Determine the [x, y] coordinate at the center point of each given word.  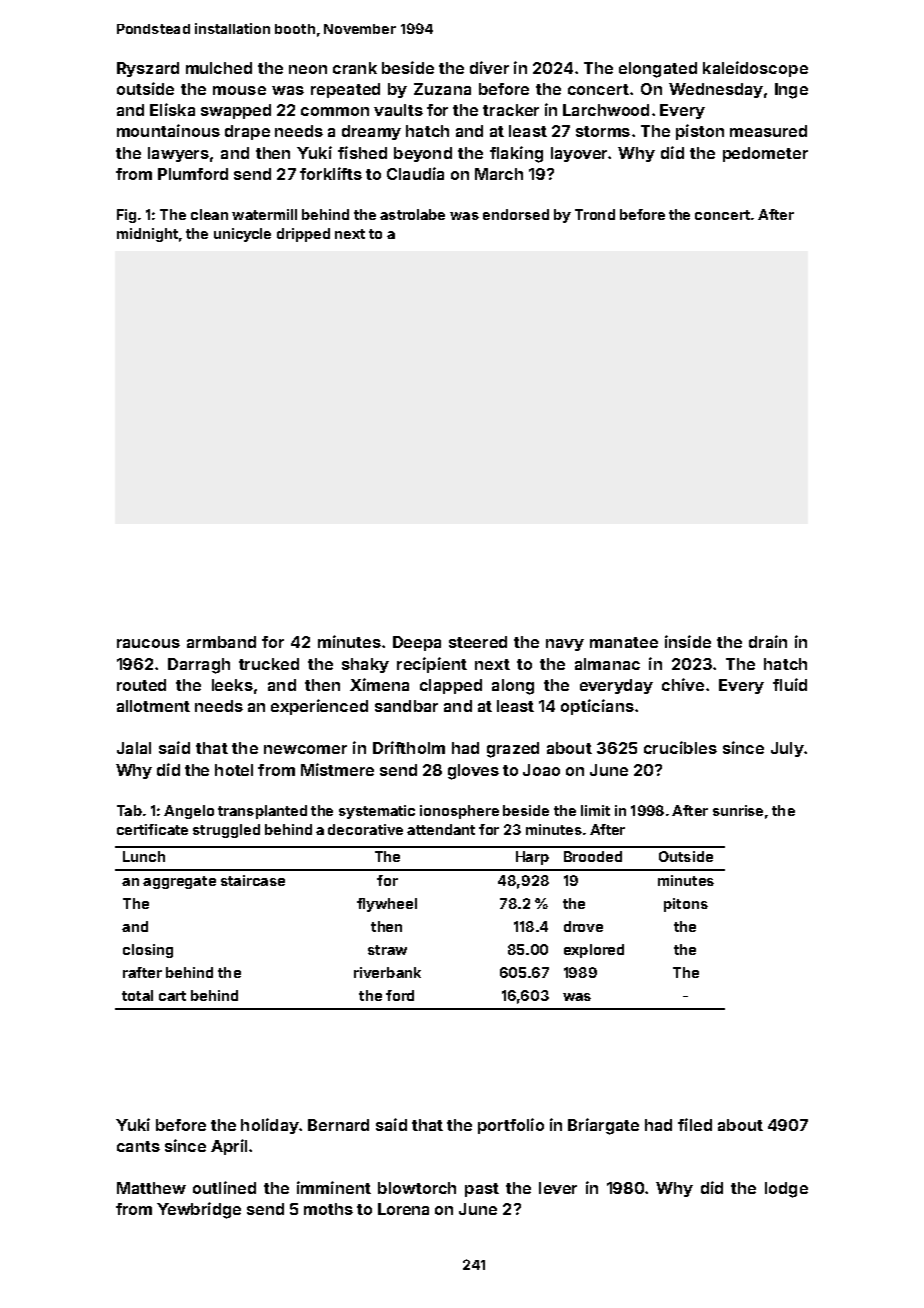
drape [247, 132]
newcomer [305, 749]
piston [700, 132]
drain [768, 641]
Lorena [403, 1209]
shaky [365, 665]
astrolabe [412, 214]
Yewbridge [199, 1210]
